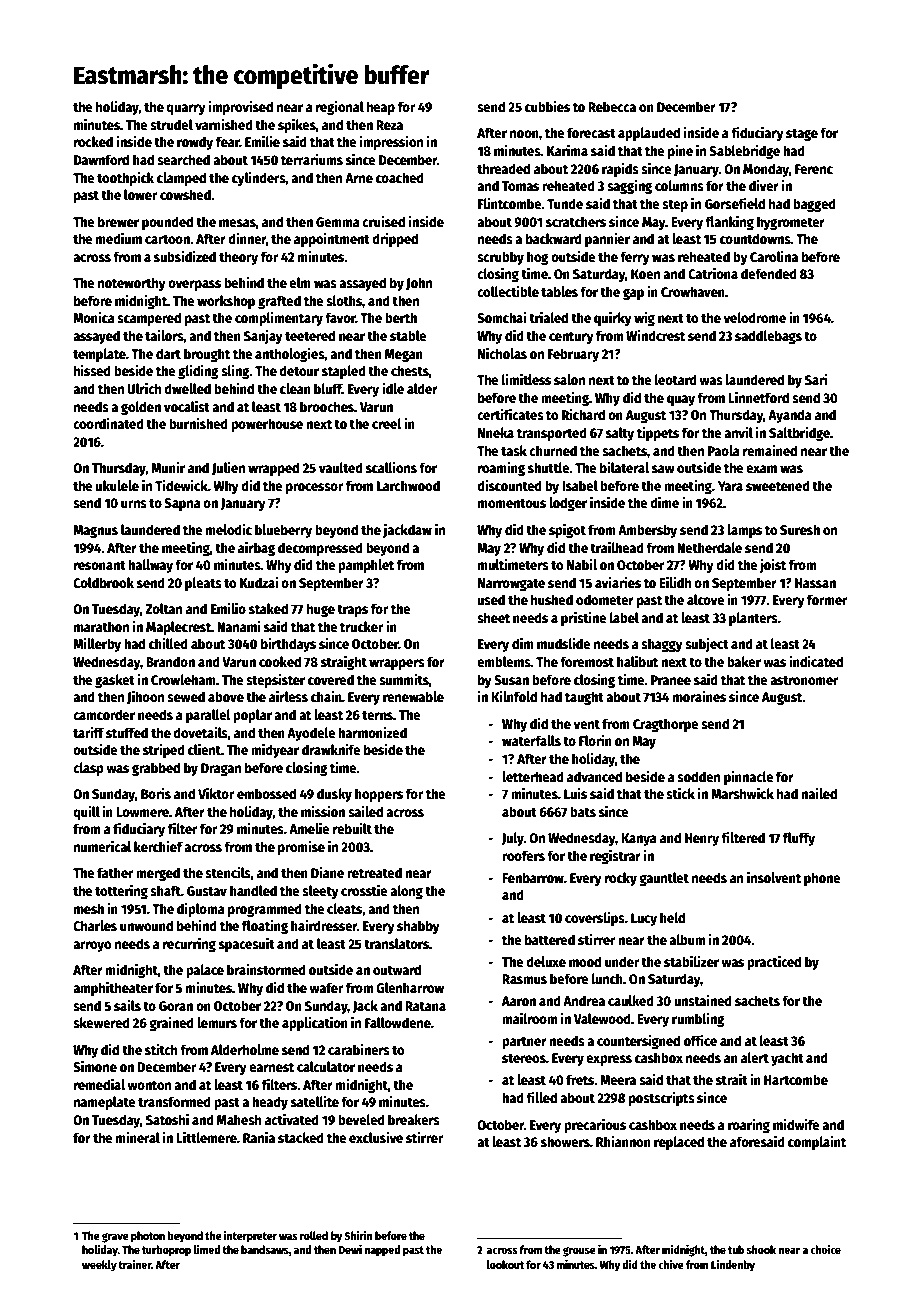  Describe the element at coordinates (774, 962) in the screenshot. I see `practiced` at that location.
